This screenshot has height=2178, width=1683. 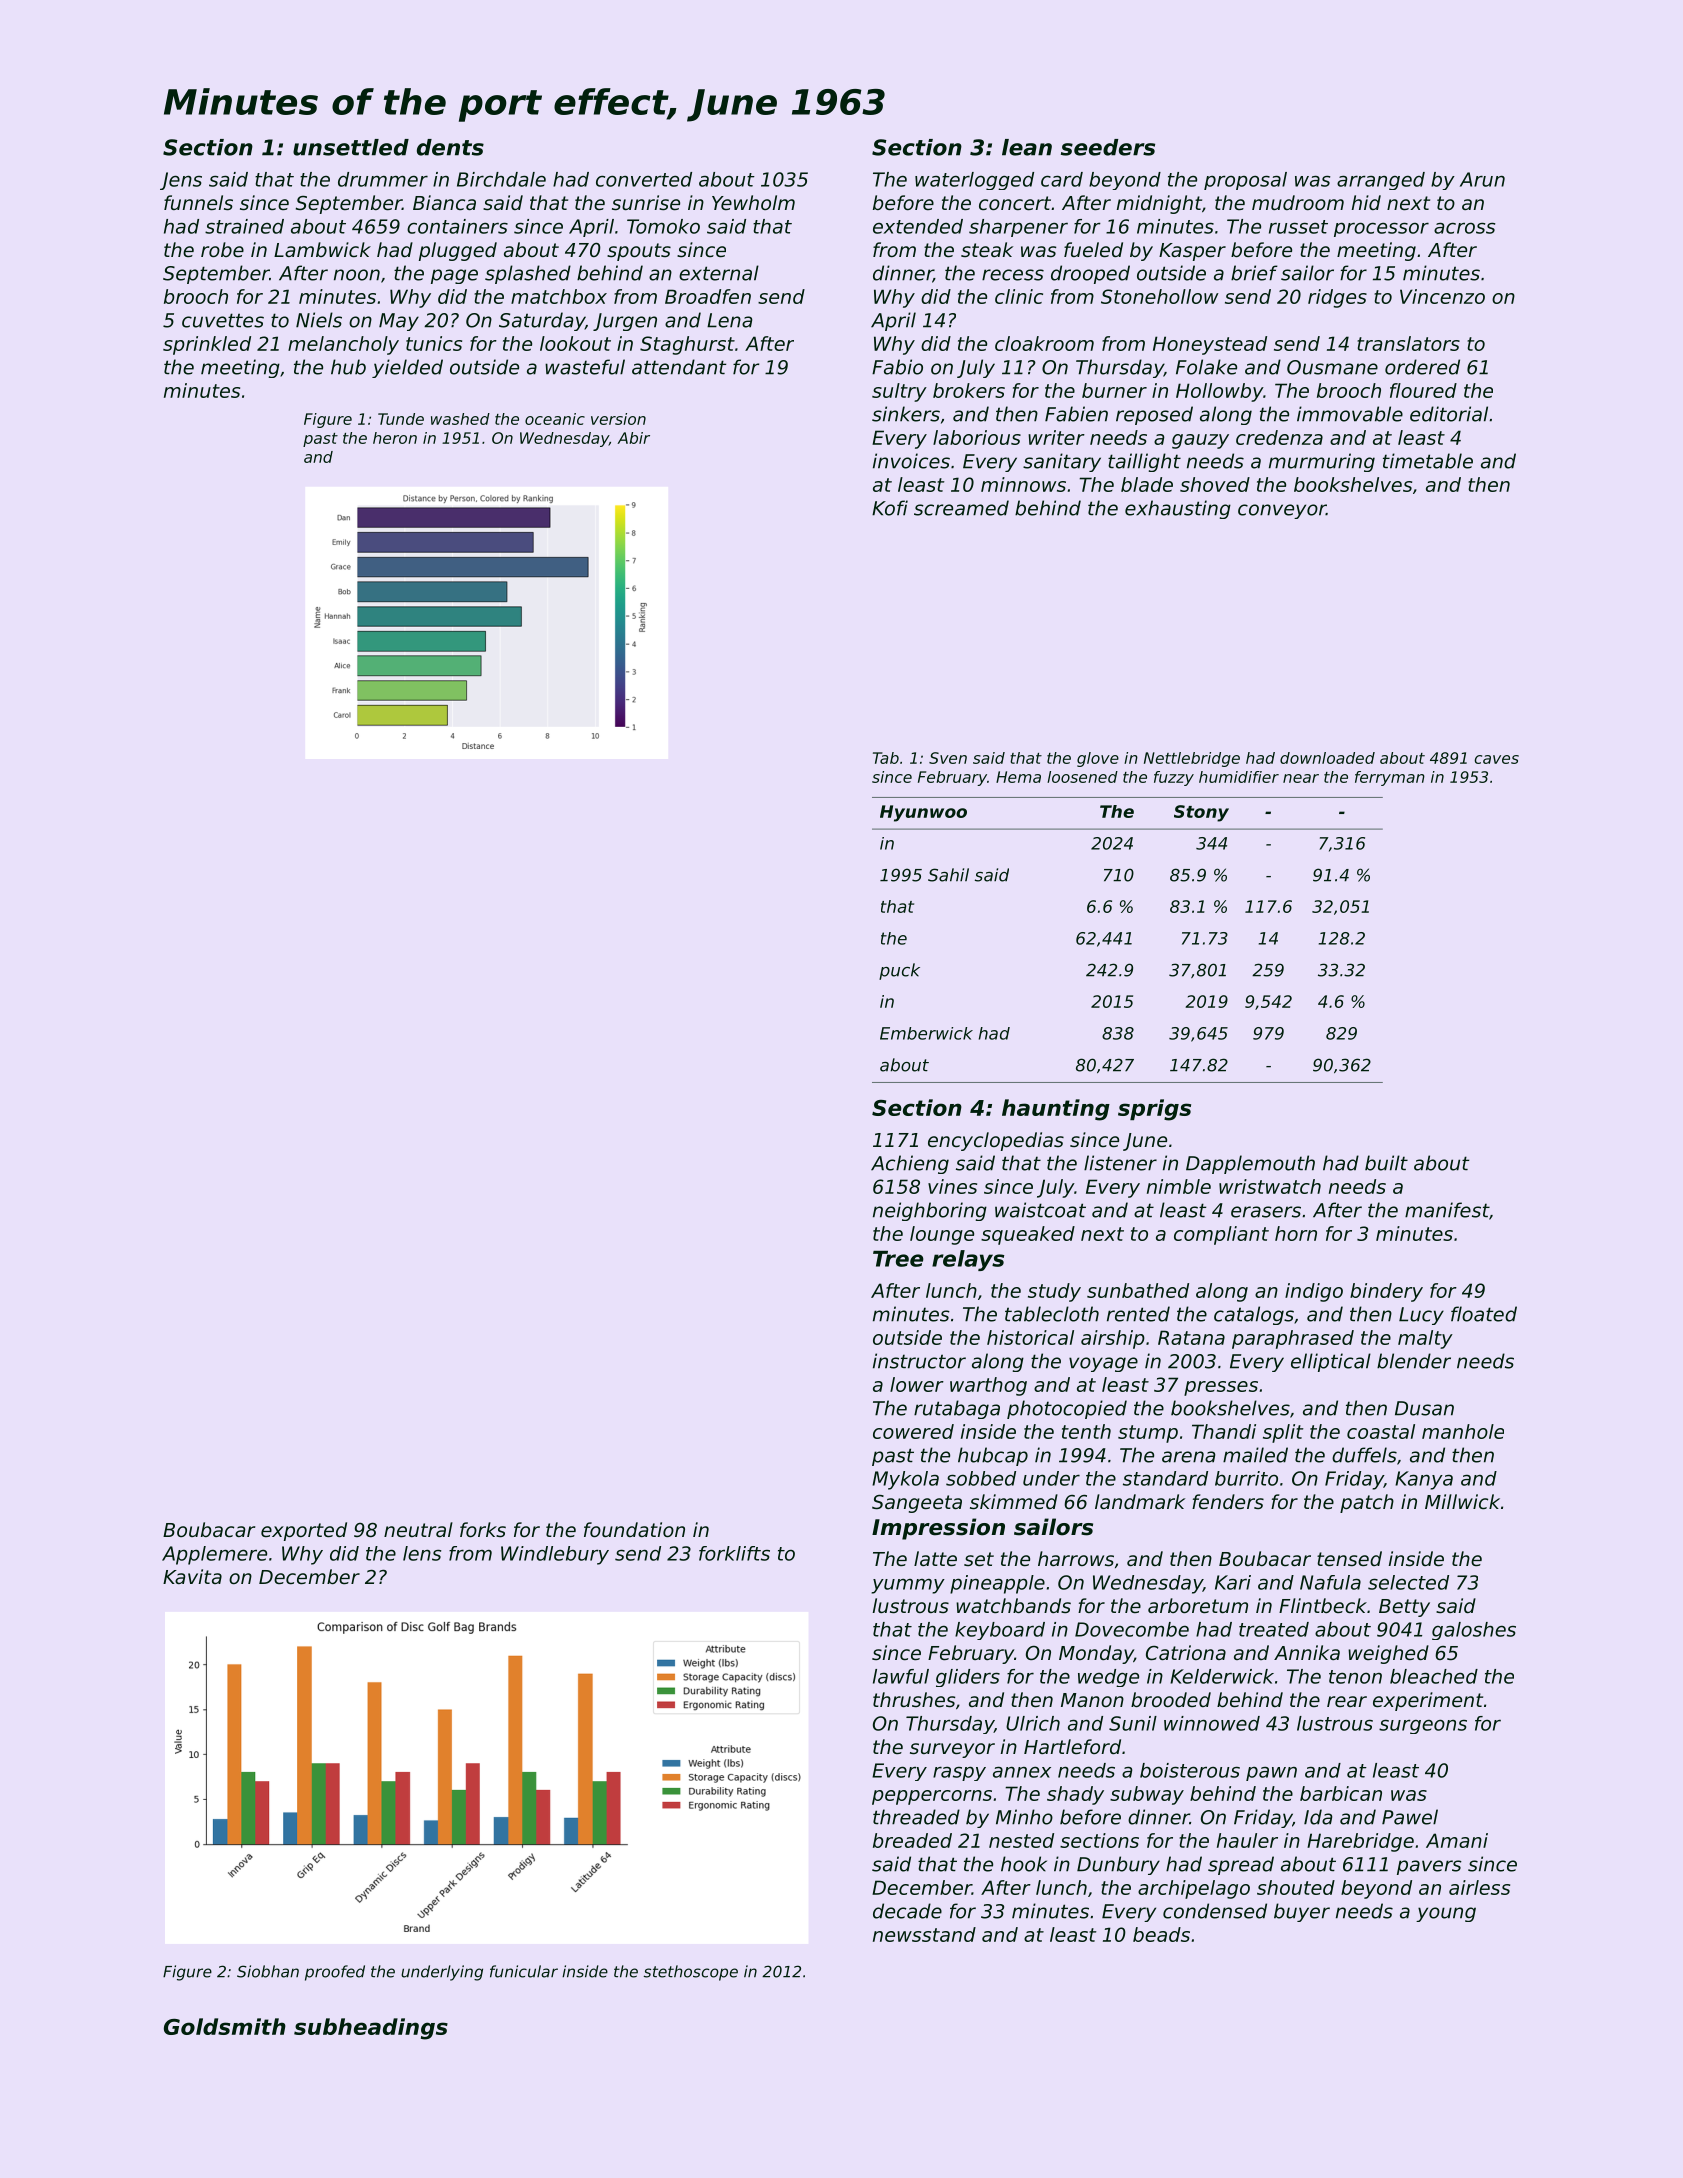 What do you see at coordinates (890, 508) in the screenshot?
I see `Kofi` at bounding box center [890, 508].
